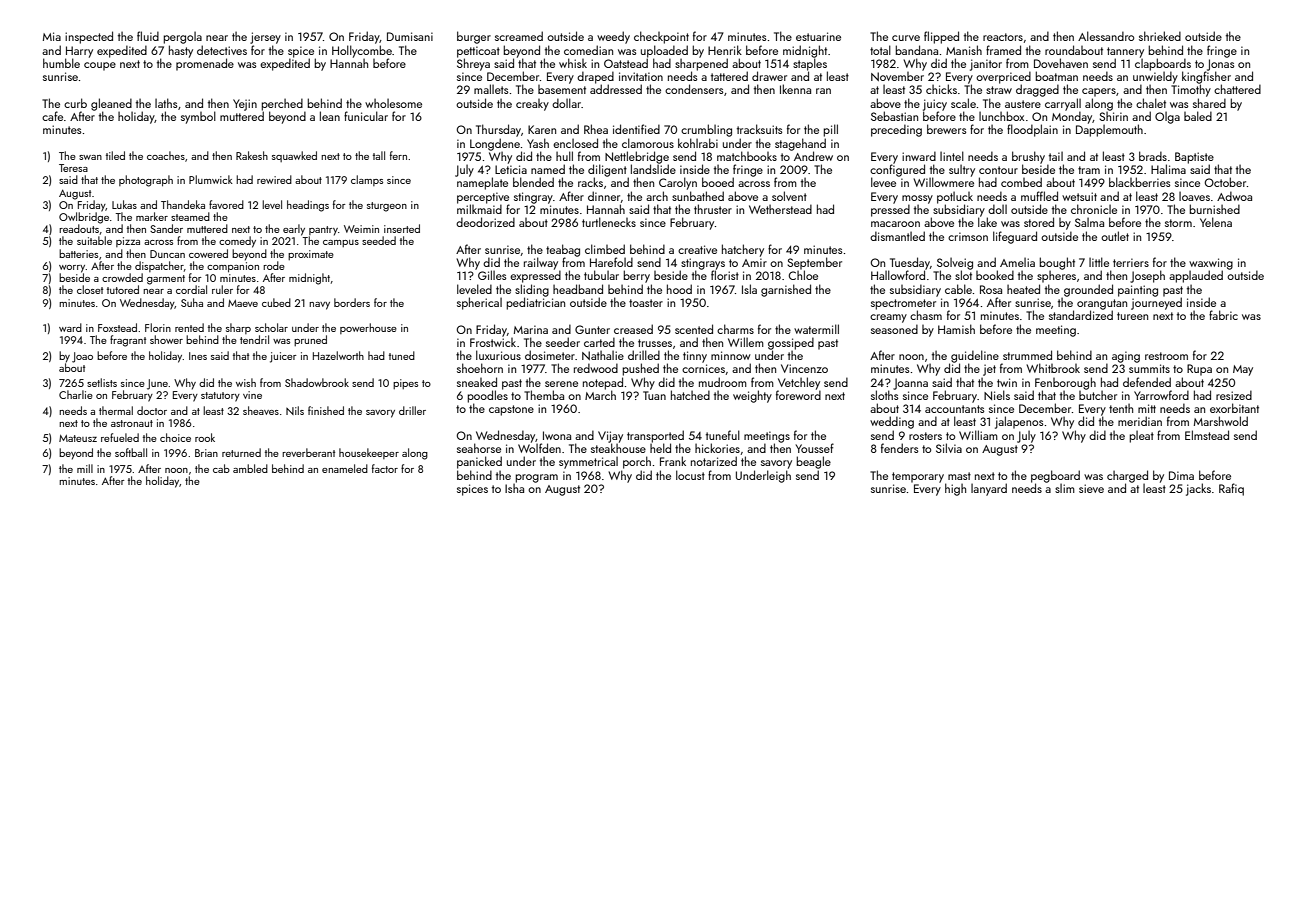 The width and height of the screenshot is (1308, 924). I want to click on checkpoint, so click(661, 37).
